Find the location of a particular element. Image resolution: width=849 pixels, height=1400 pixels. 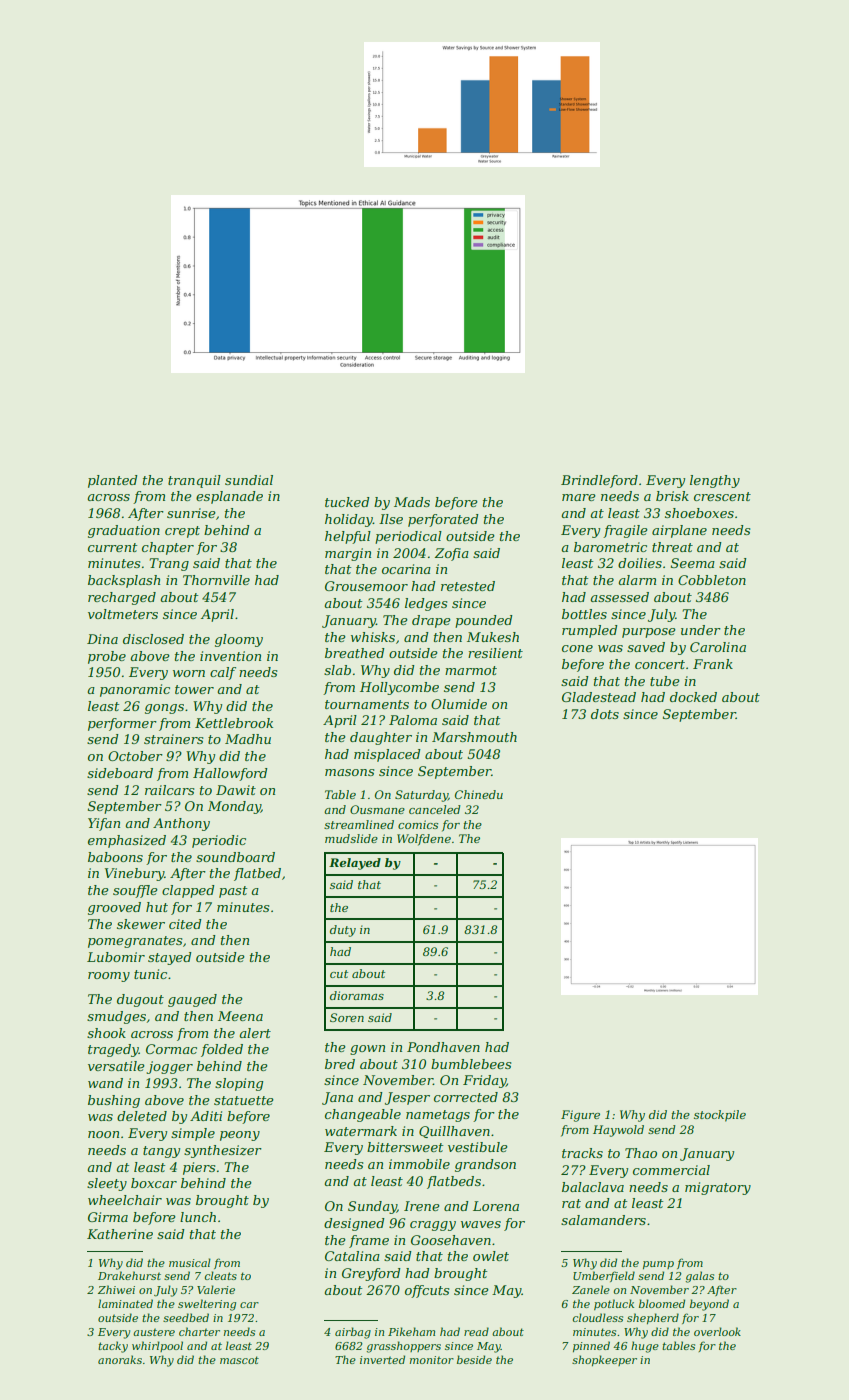

masons is located at coordinates (350, 772).
